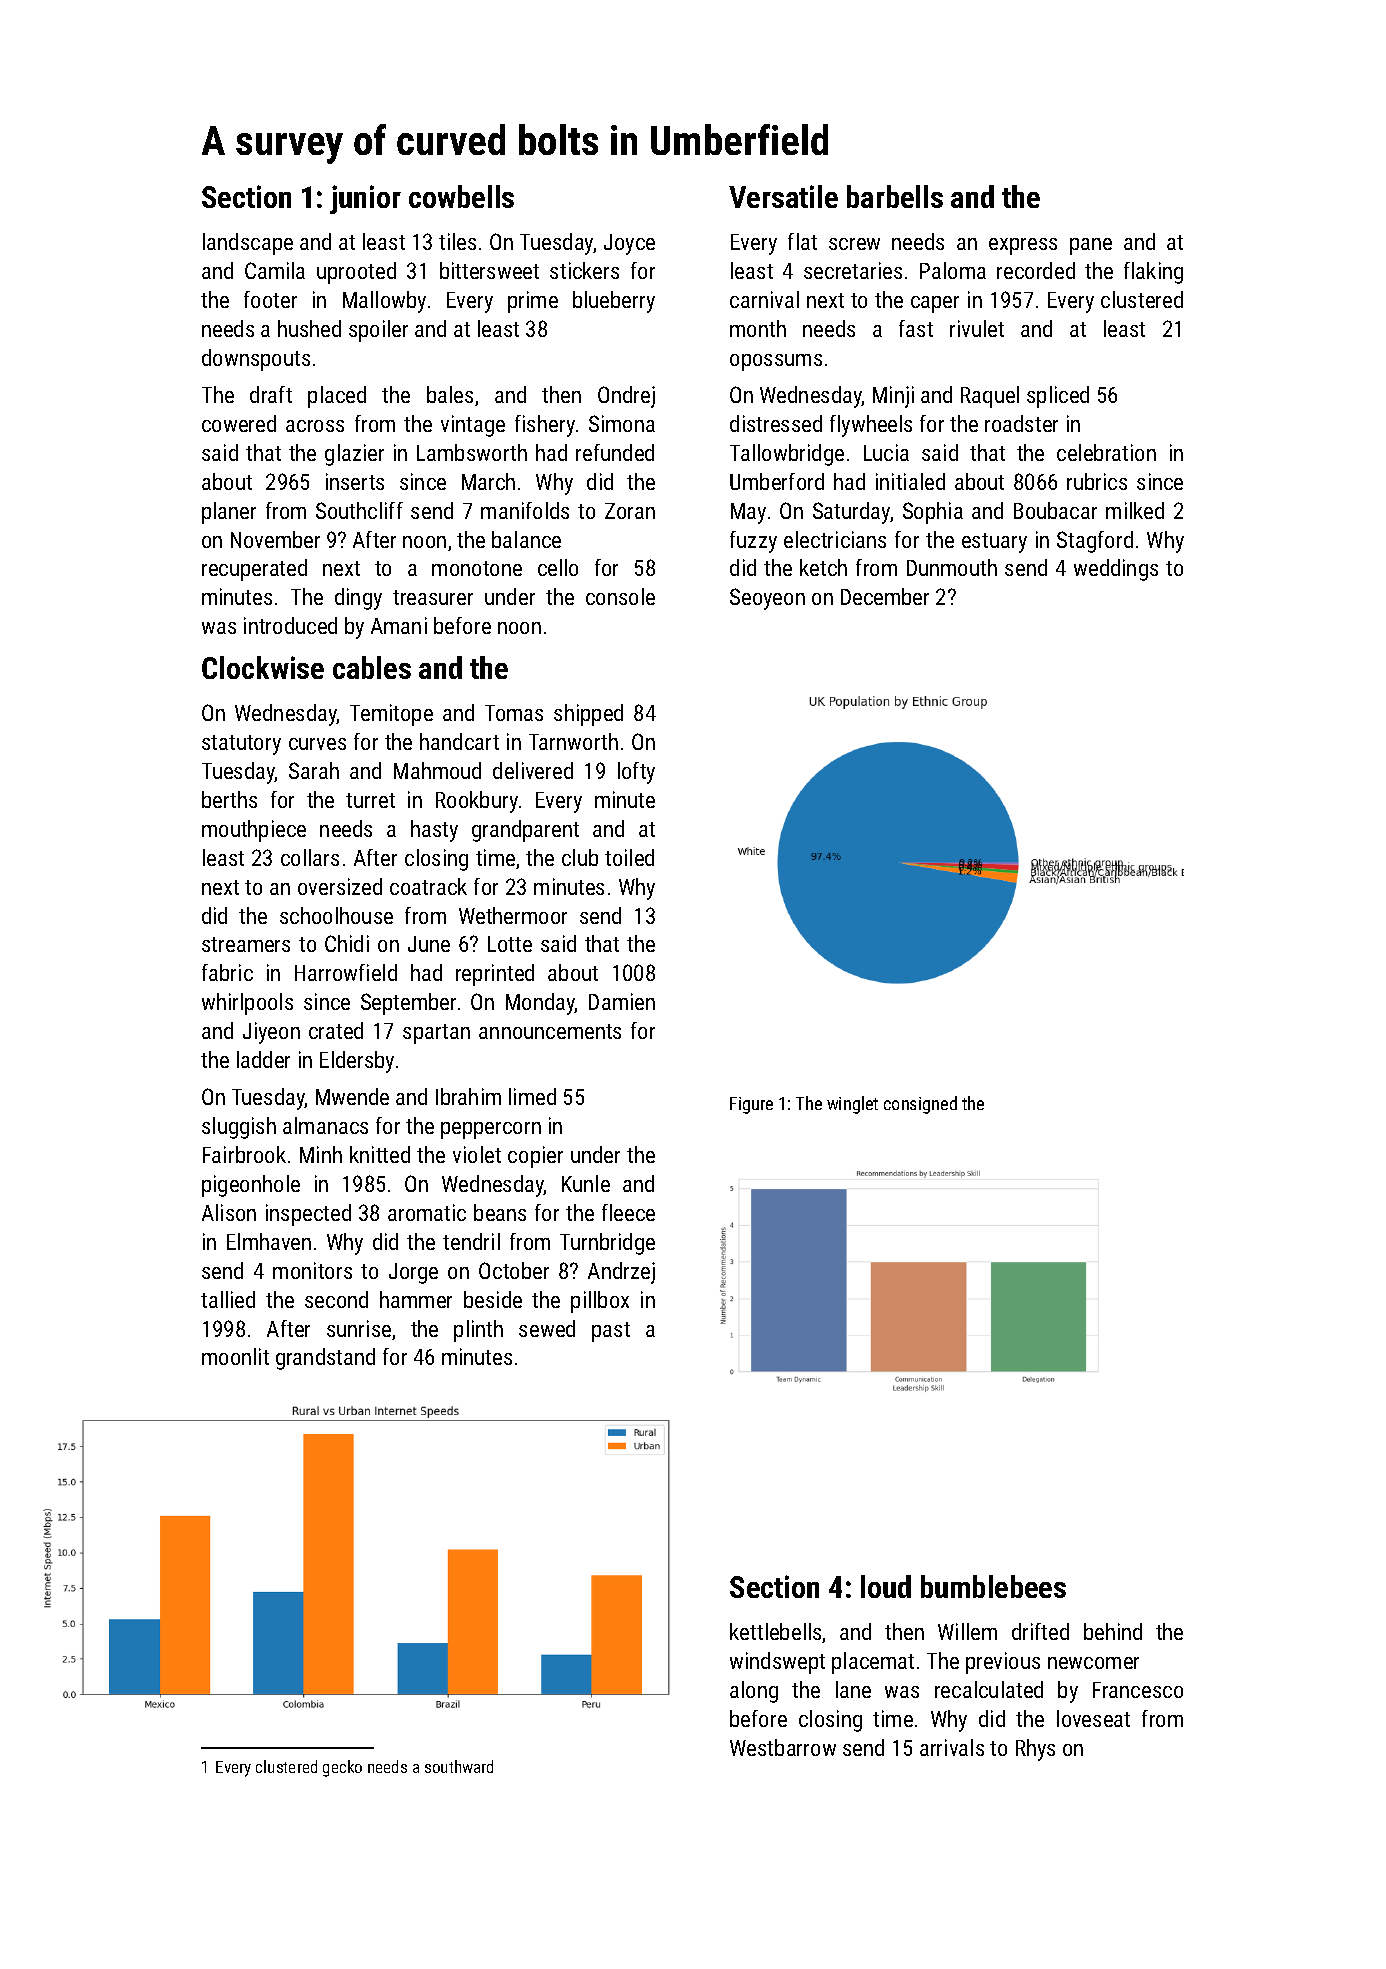 The height and width of the screenshot is (1969, 1386). Describe the element at coordinates (342, 1768) in the screenshot. I see `gecko` at that location.
